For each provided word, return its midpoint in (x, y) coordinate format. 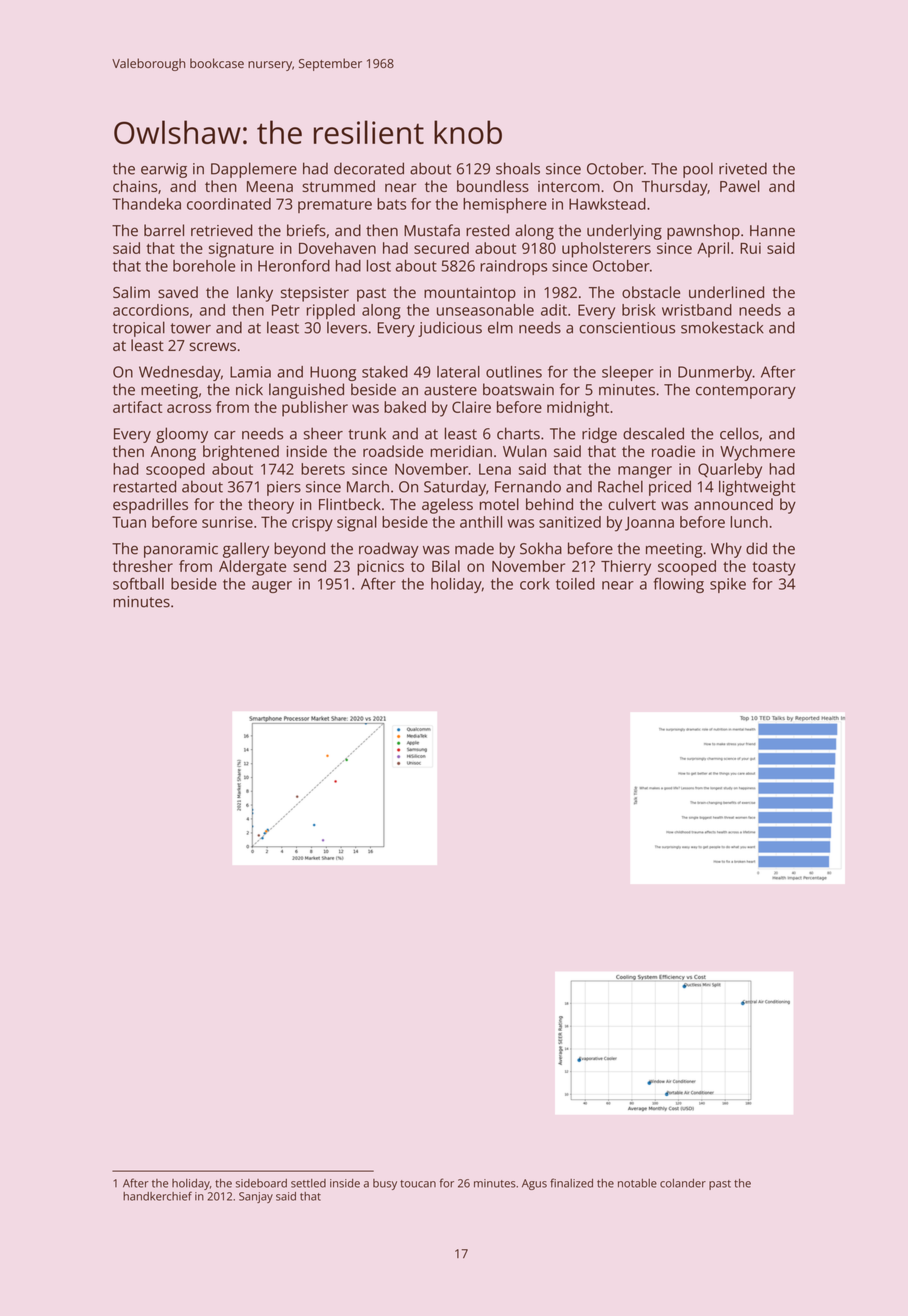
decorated (369, 168)
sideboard (261, 1183)
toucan (418, 1184)
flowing (678, 585)
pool (698, 170)
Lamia (250, 372)
